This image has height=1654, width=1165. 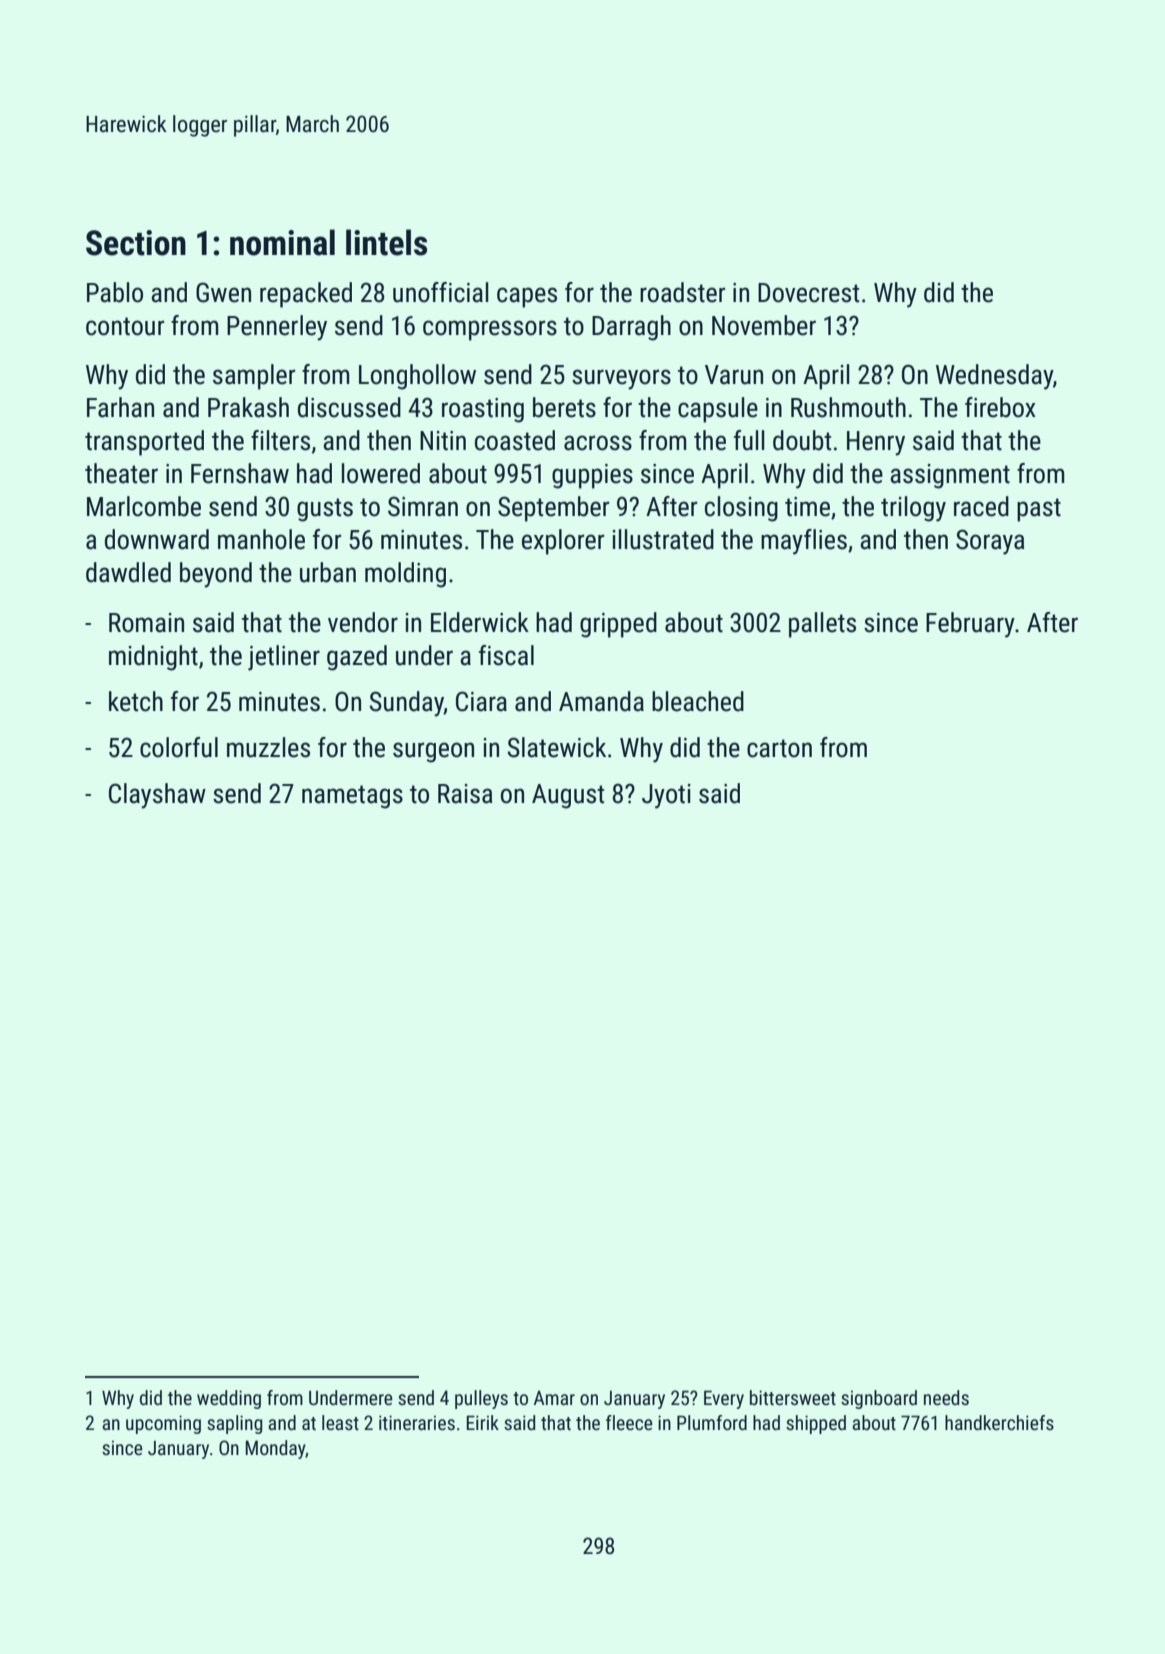 I want to click on jetliner, so click(x=284, y=658).
